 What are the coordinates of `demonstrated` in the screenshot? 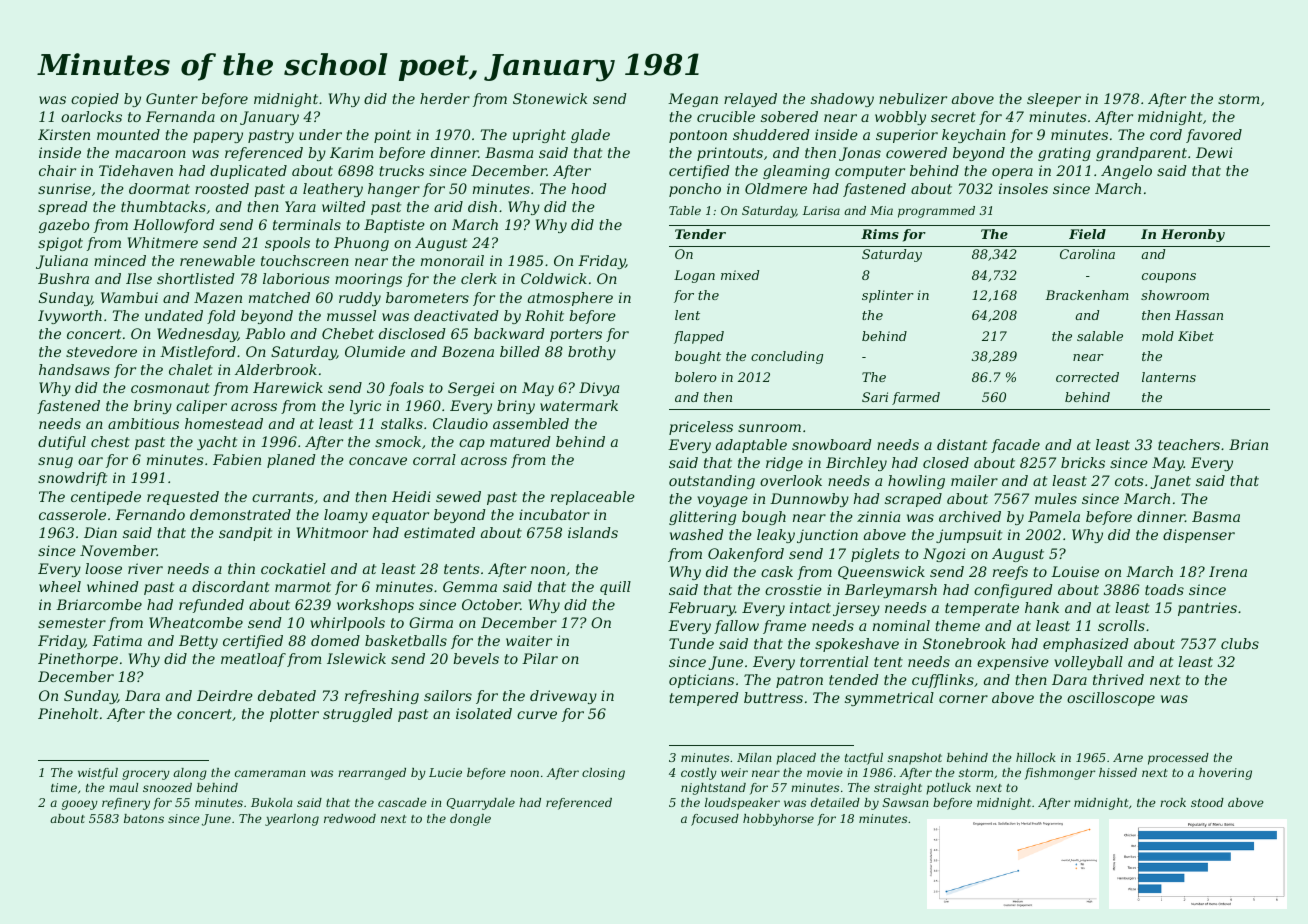 It's located at (240, 514).
